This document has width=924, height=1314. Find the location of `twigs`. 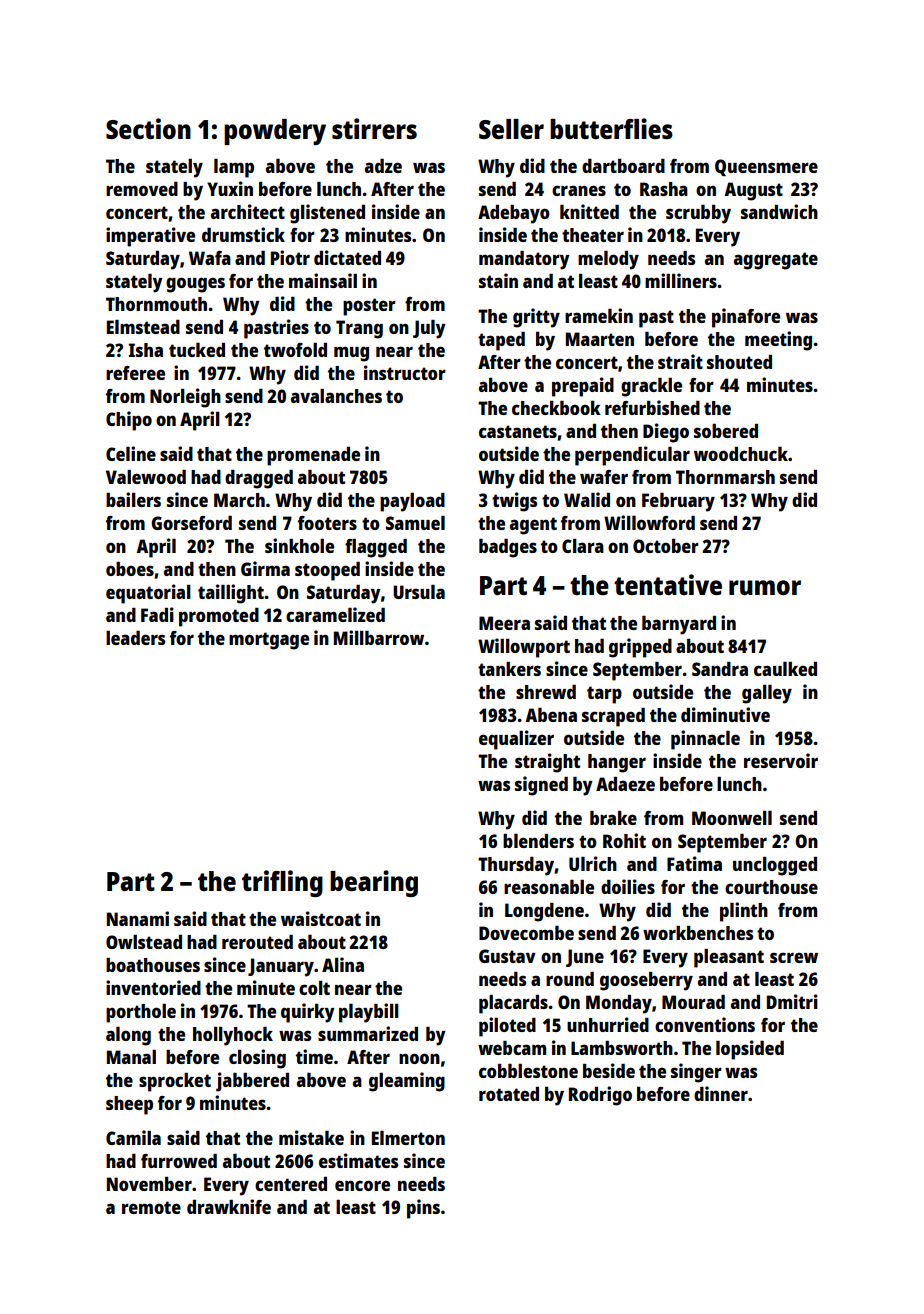

twigs is located at coordinates (514, 502).
